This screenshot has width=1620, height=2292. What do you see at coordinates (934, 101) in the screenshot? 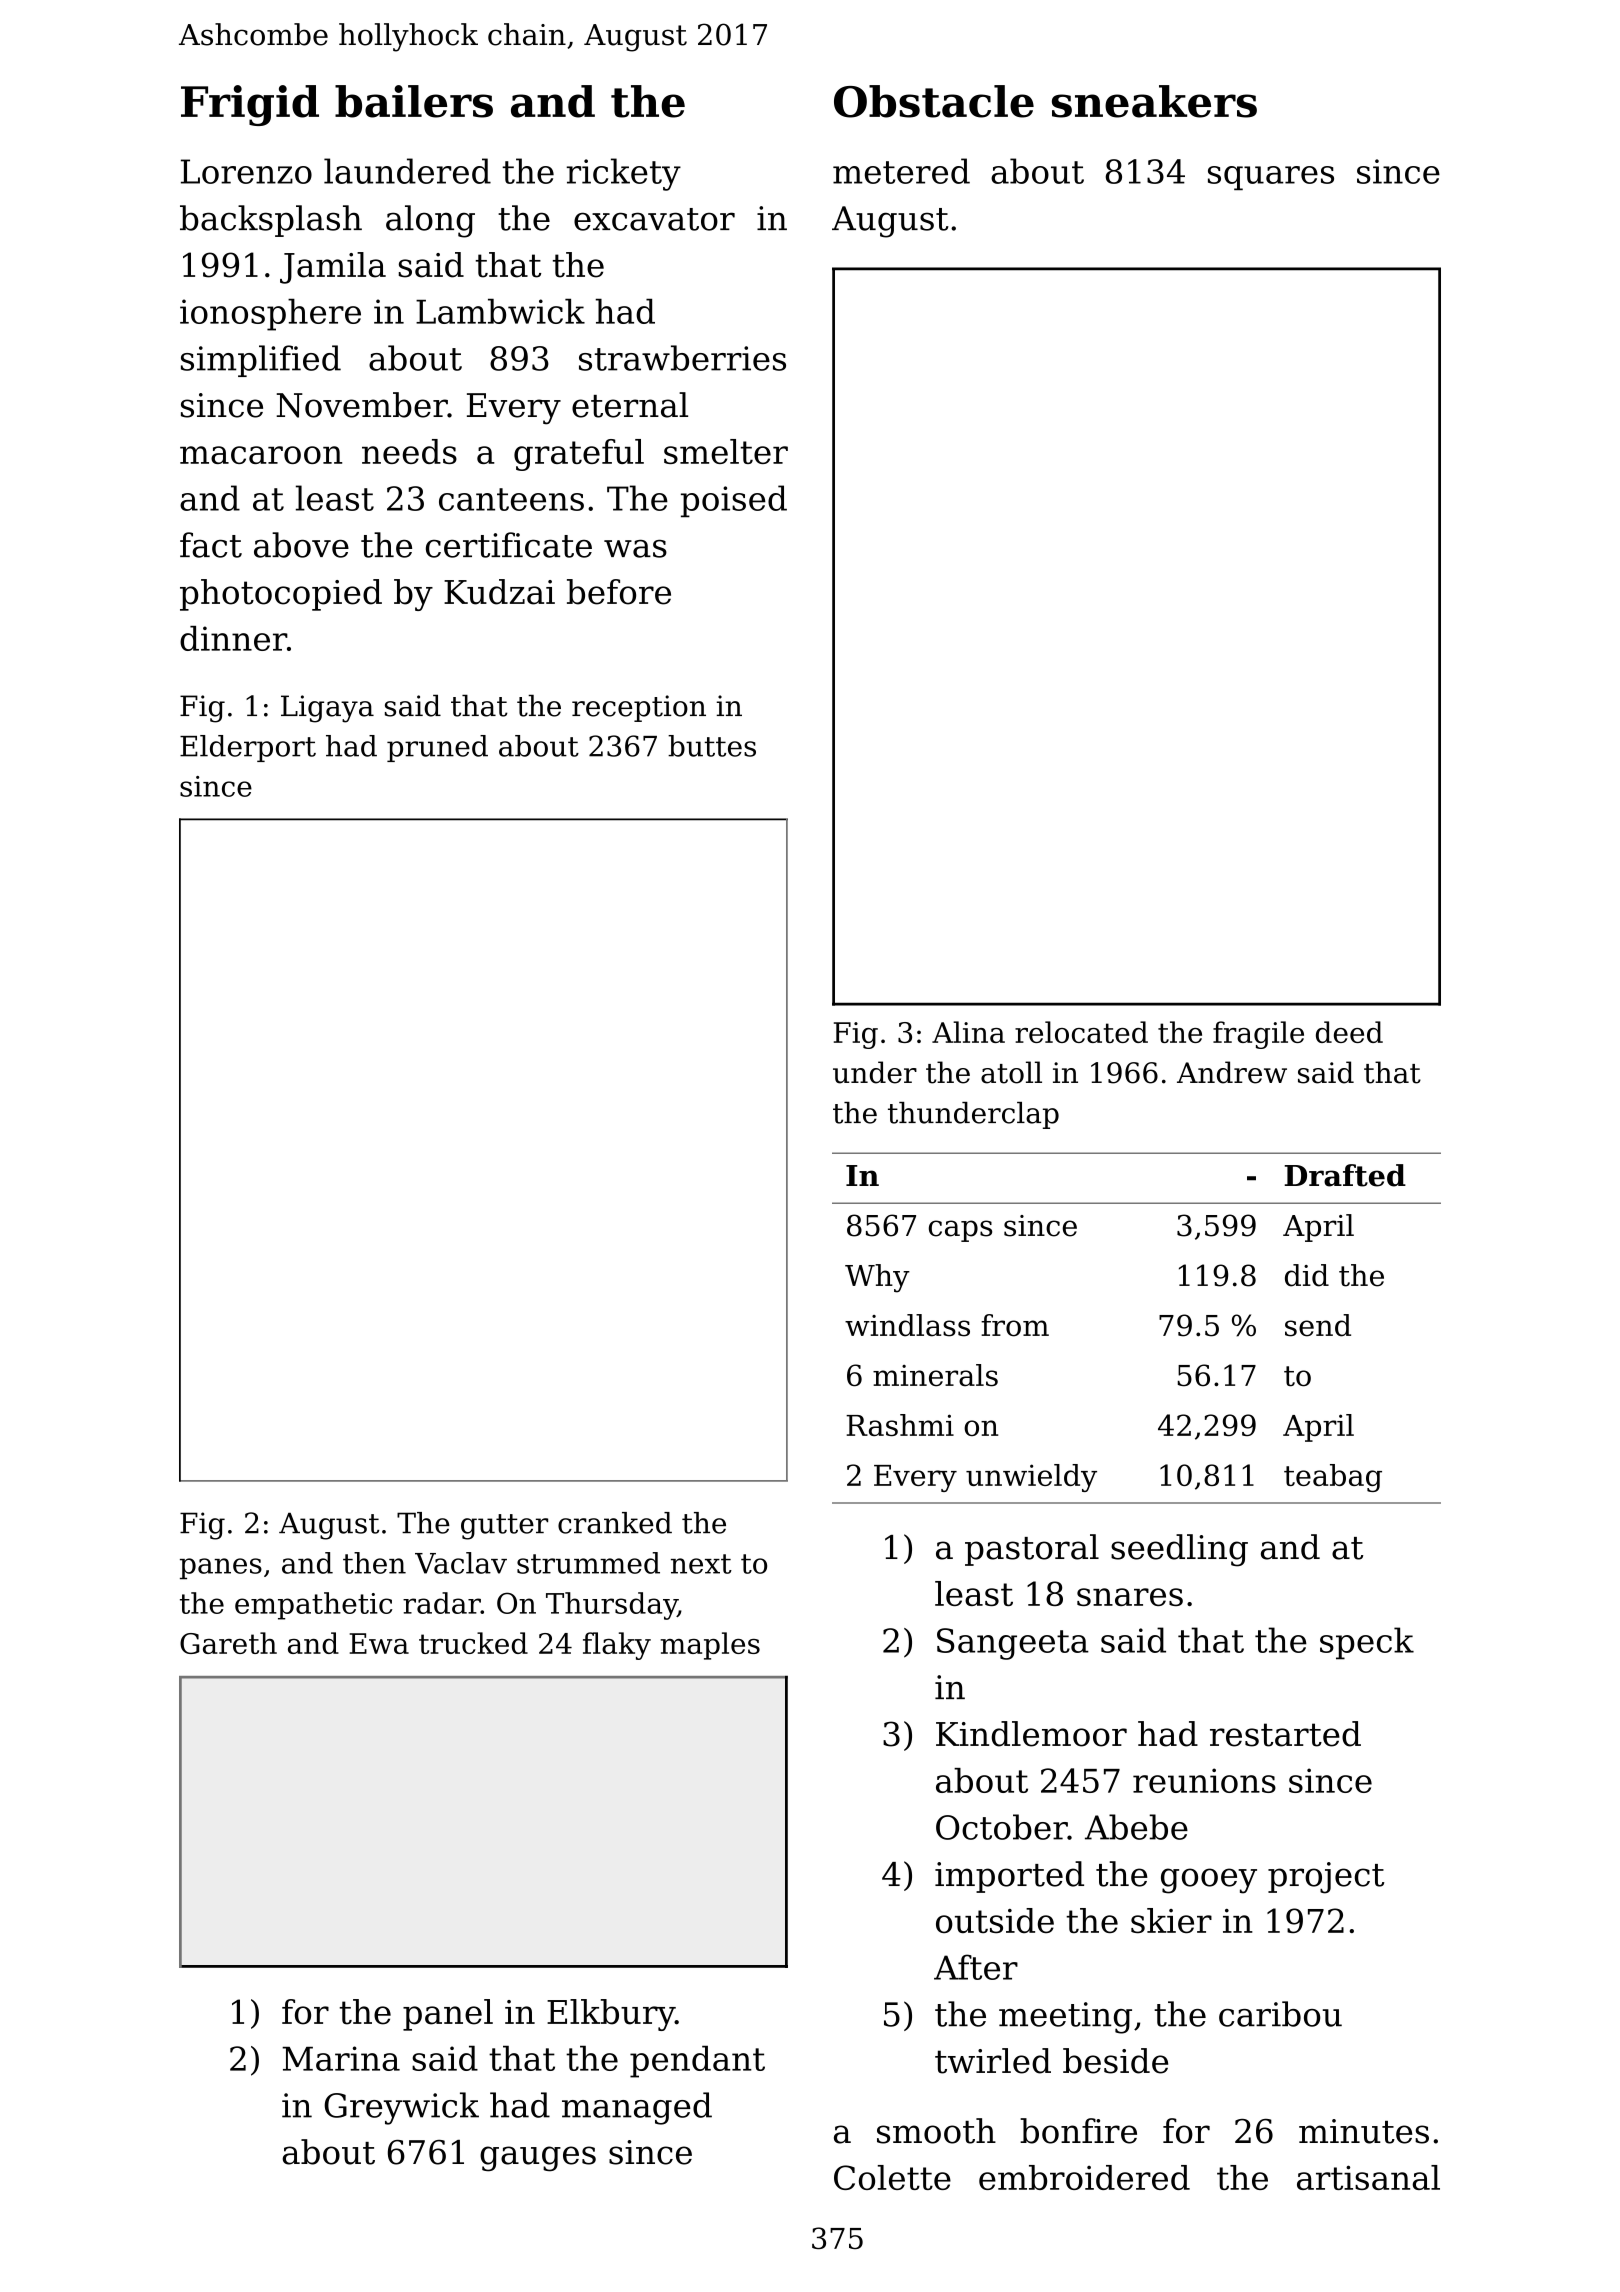
I see `Obstacle` at bounding box center [934, 101].
